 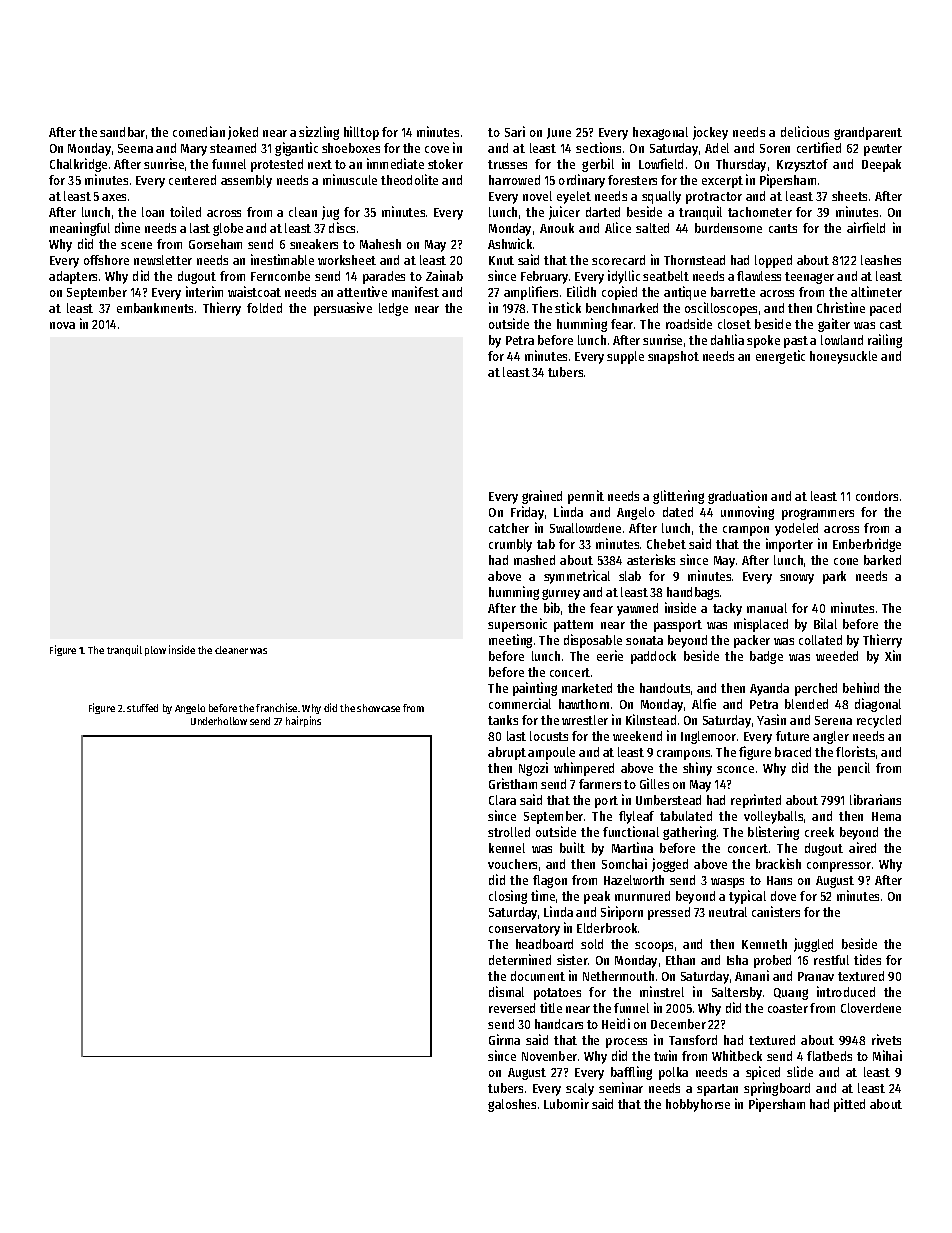 I want to click on unmoving, so click(x=747, y=513).
